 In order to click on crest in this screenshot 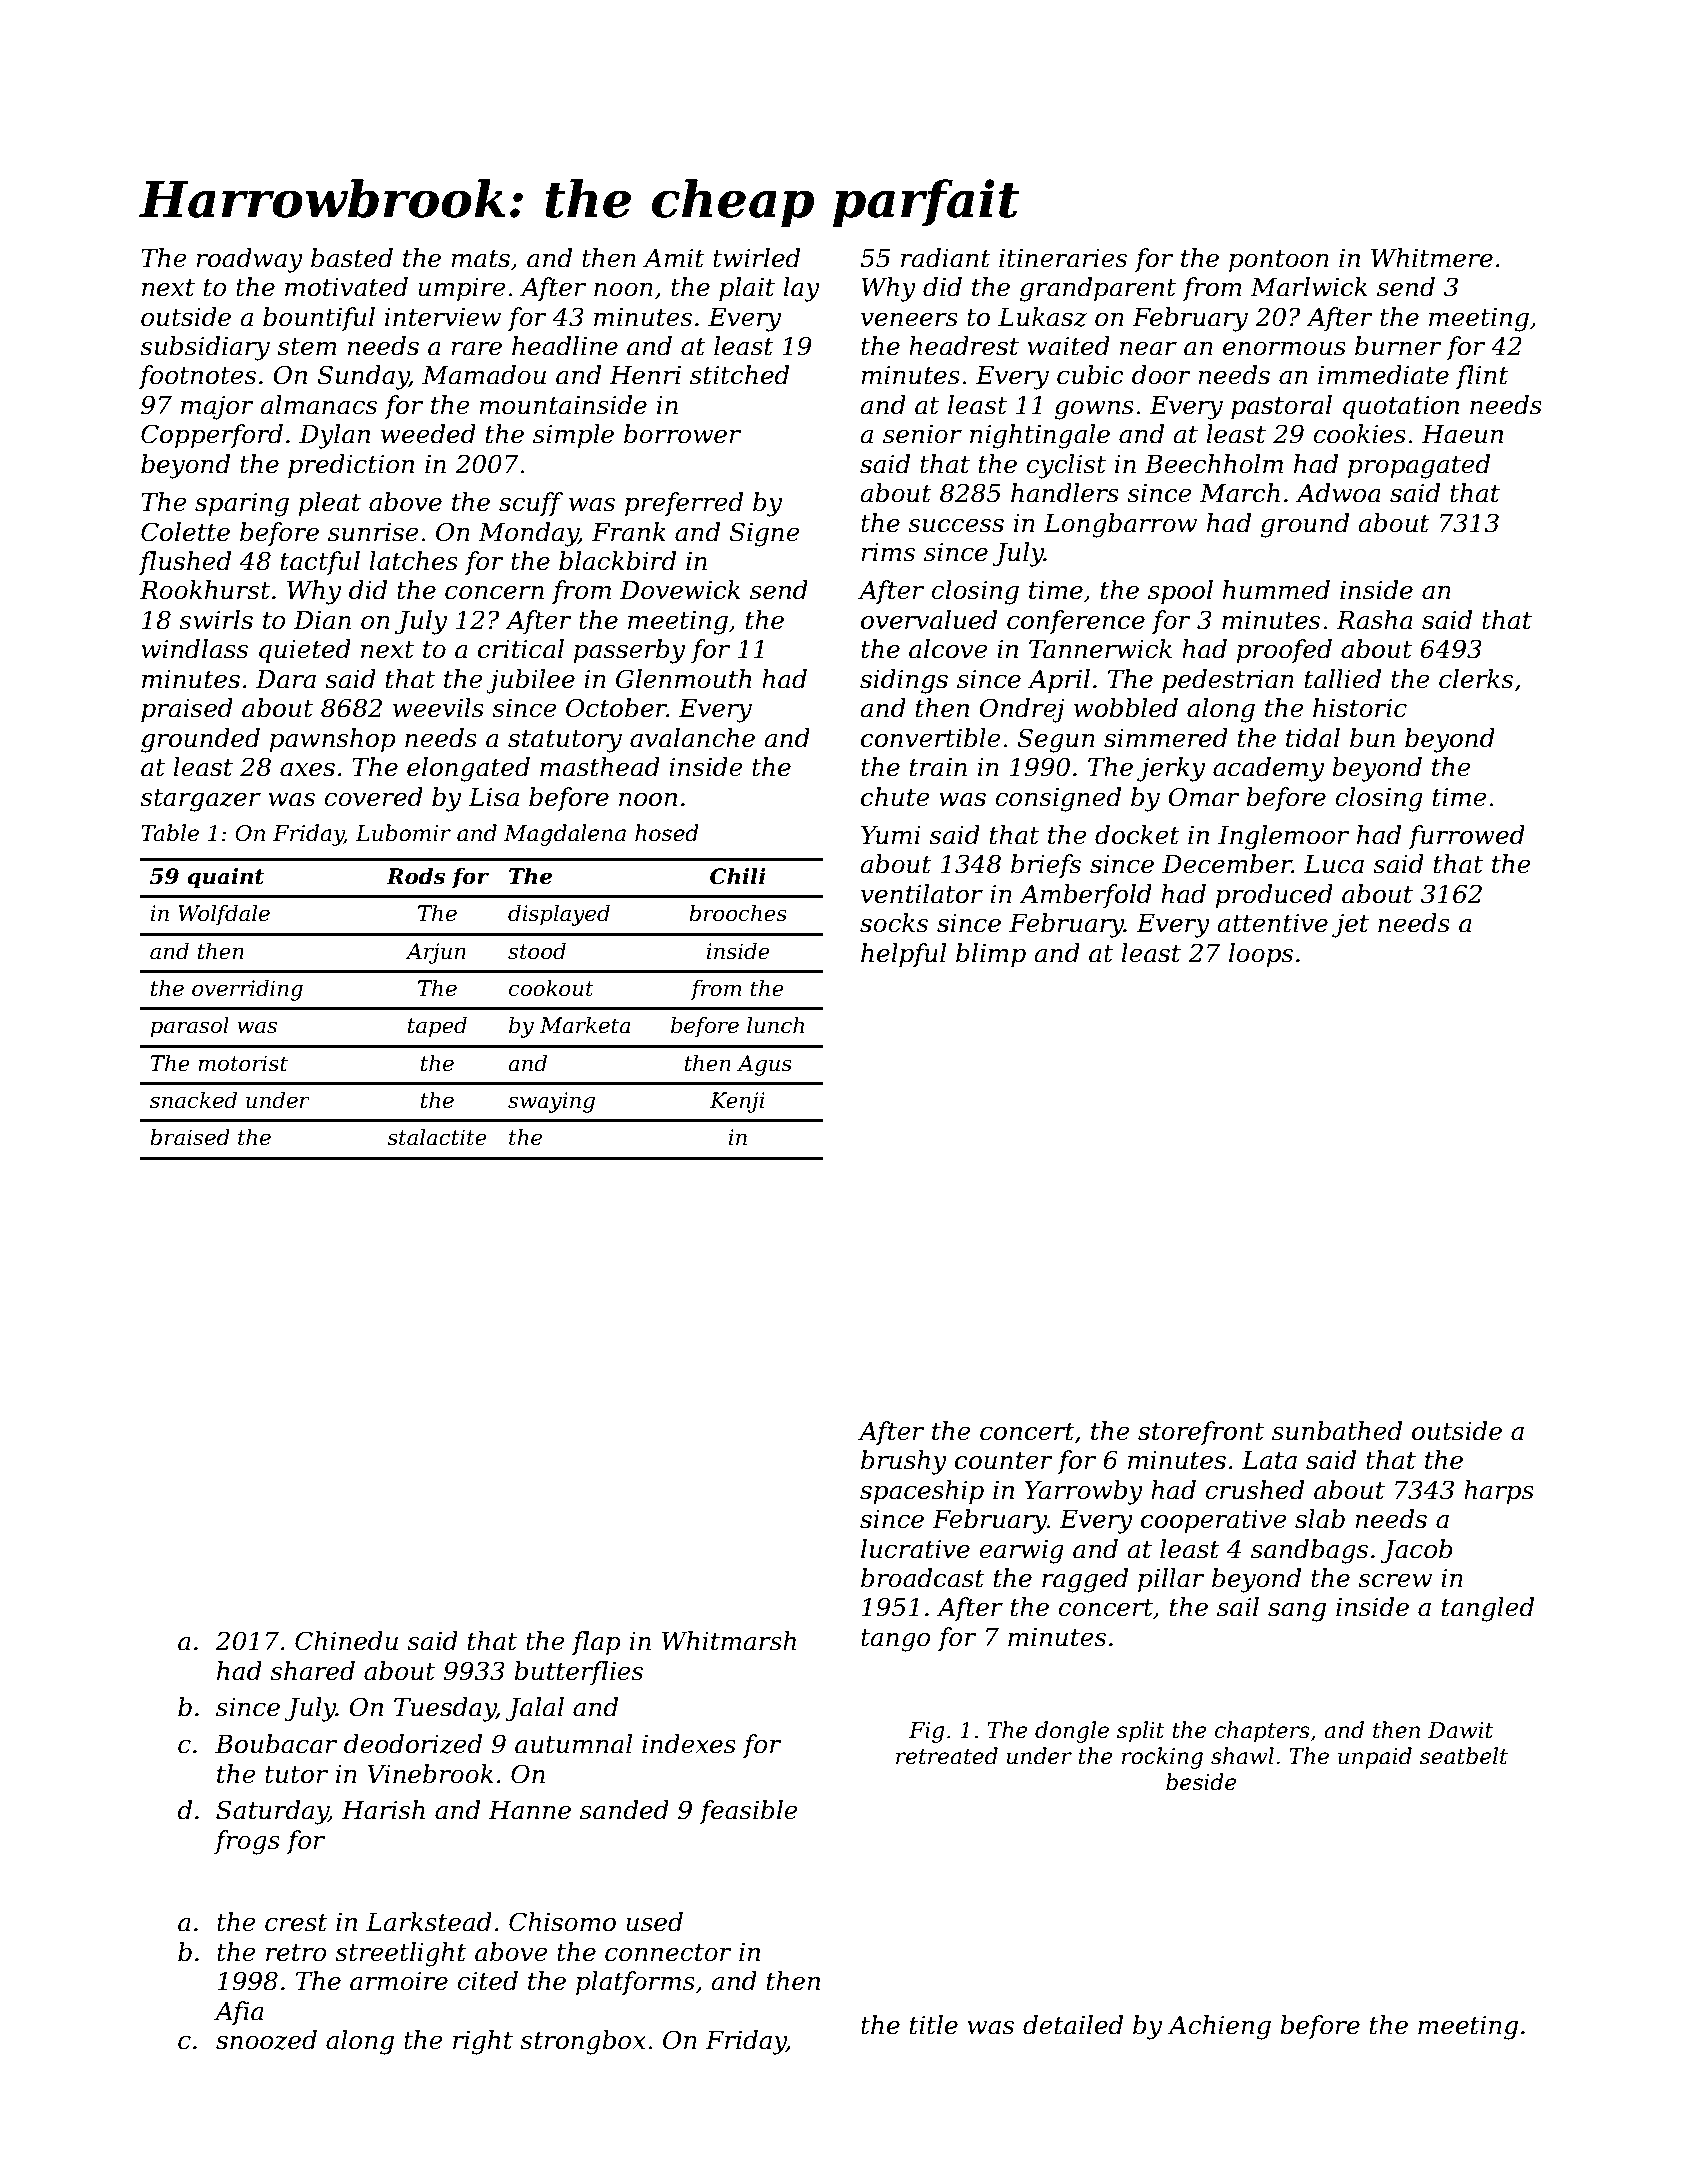, I will do `click(296, 1923)`.
